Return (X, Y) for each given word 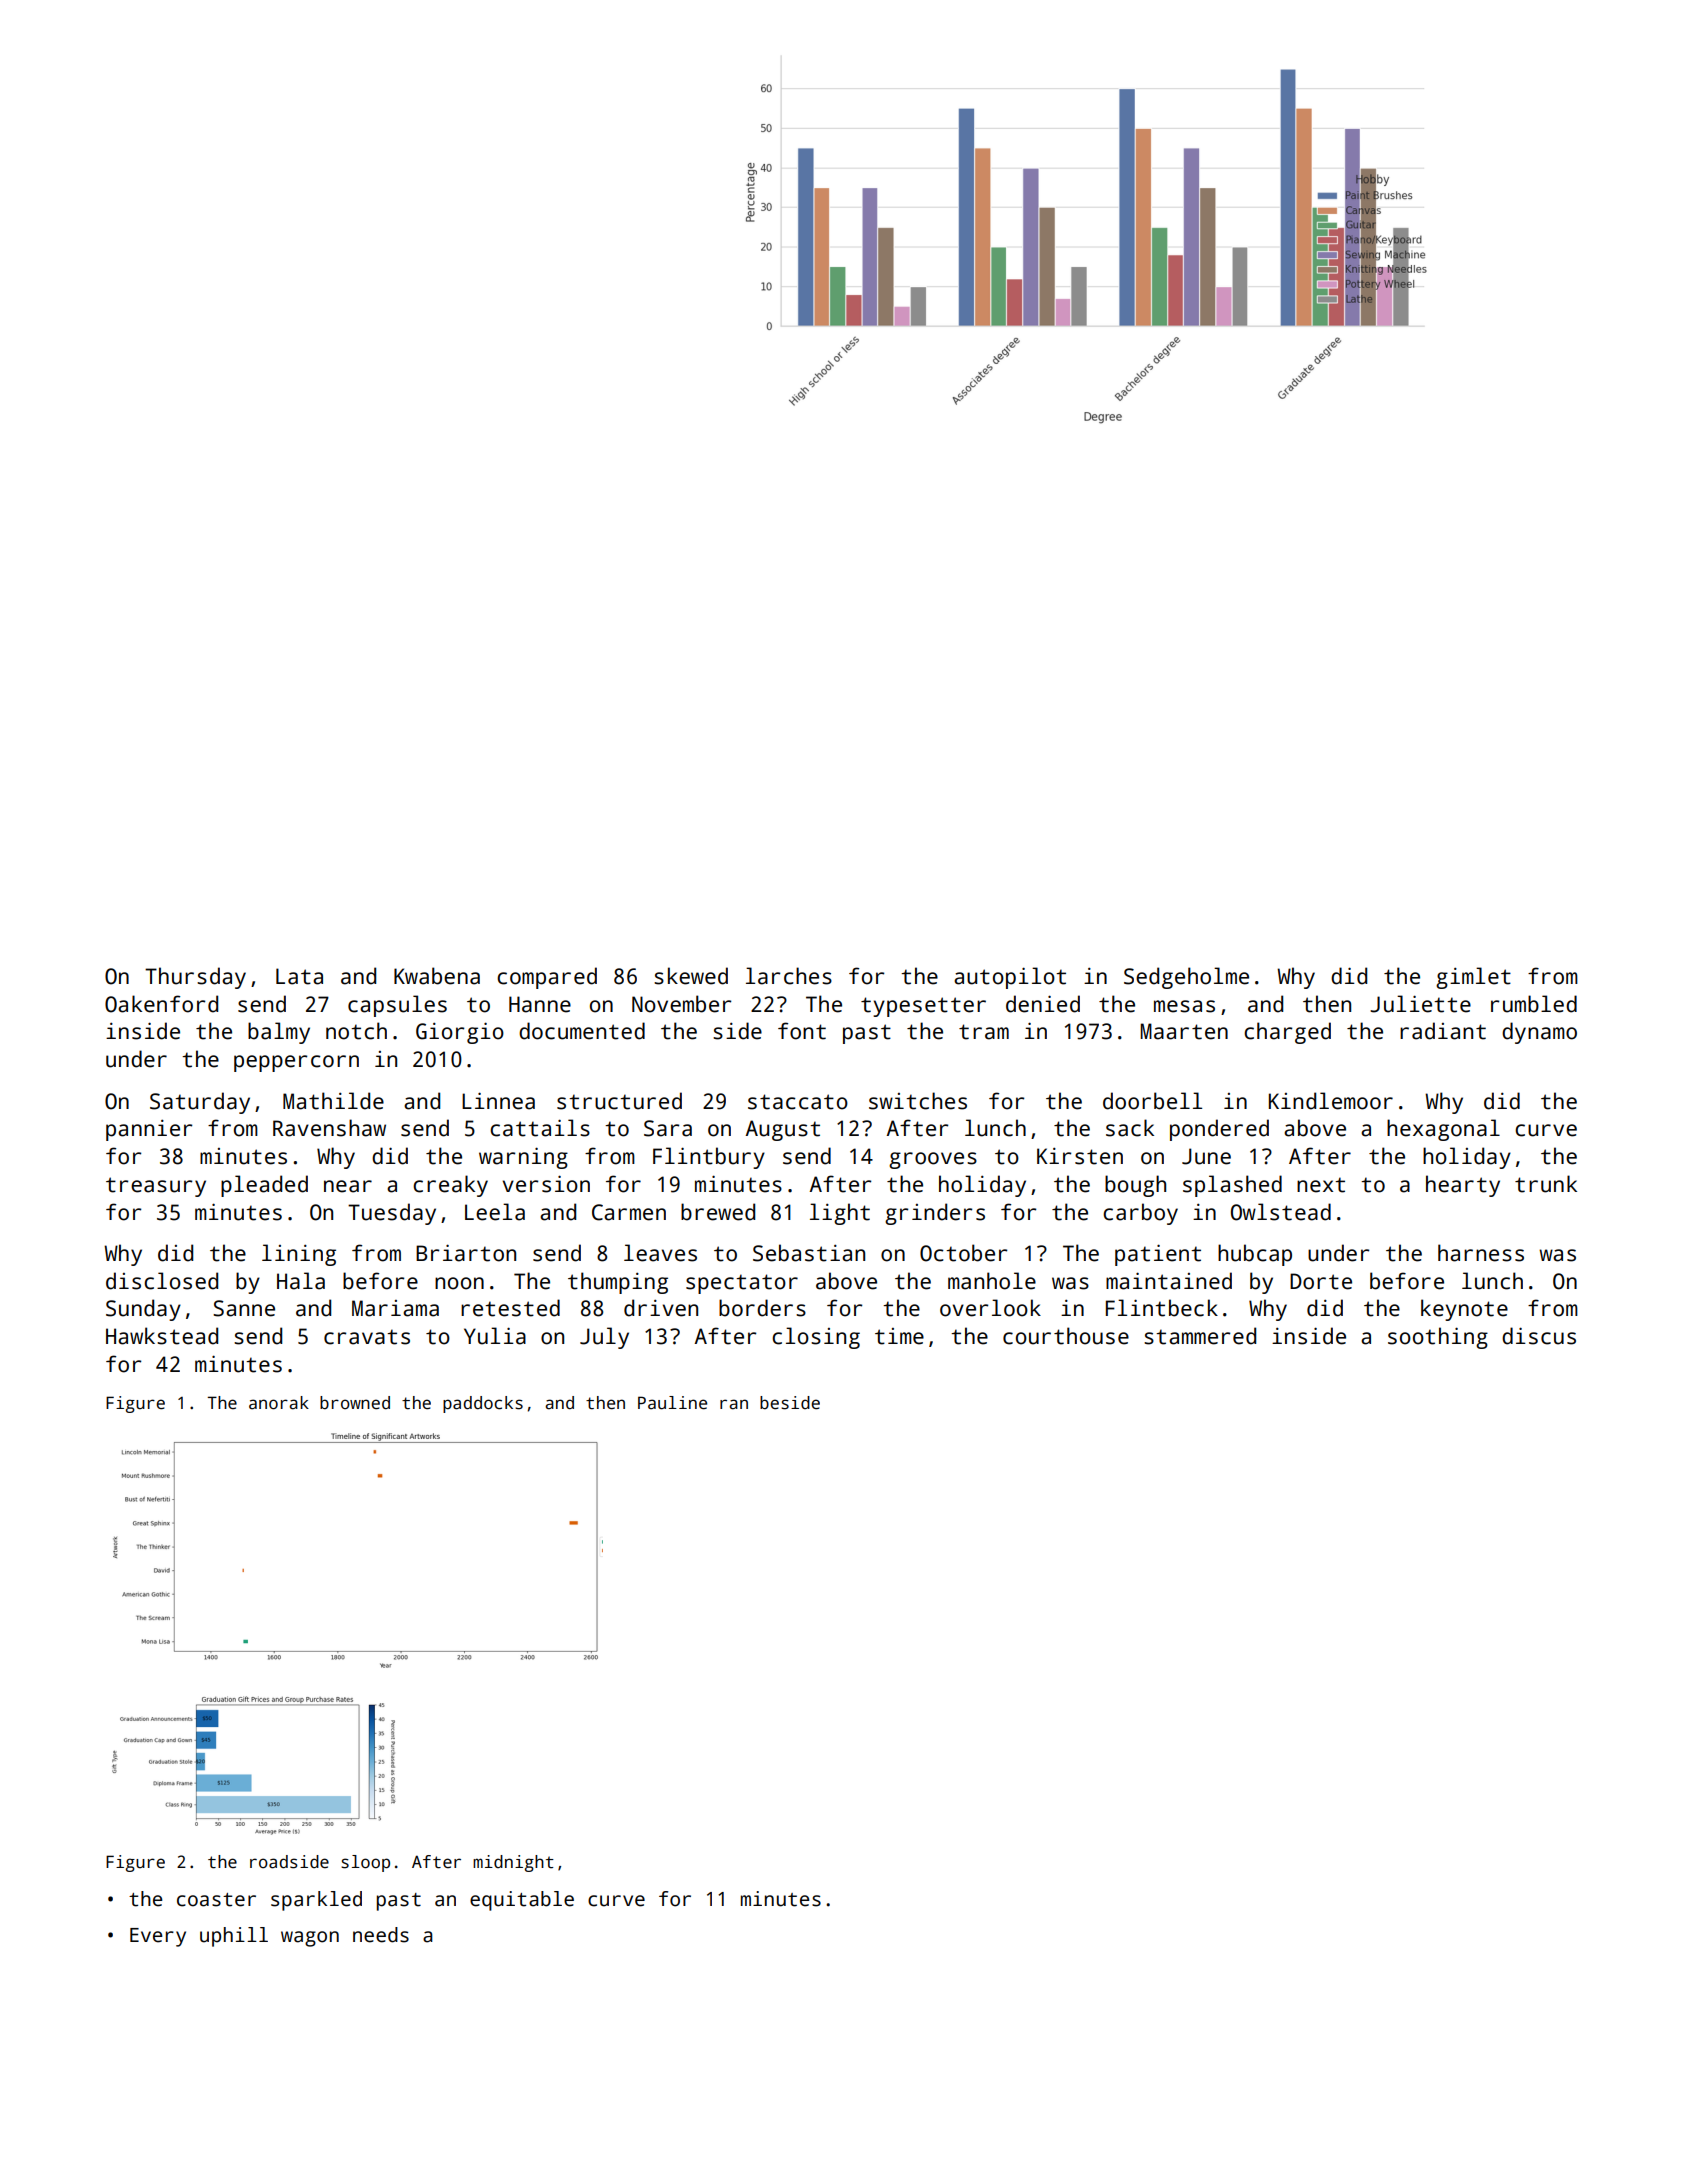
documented (582, 1031)
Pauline (672, 1403)
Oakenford (161, 1004)
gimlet (1473, 978)
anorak (279, 1403)
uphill (234, 1937)
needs (381, 1935)
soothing (1438, 1338)
